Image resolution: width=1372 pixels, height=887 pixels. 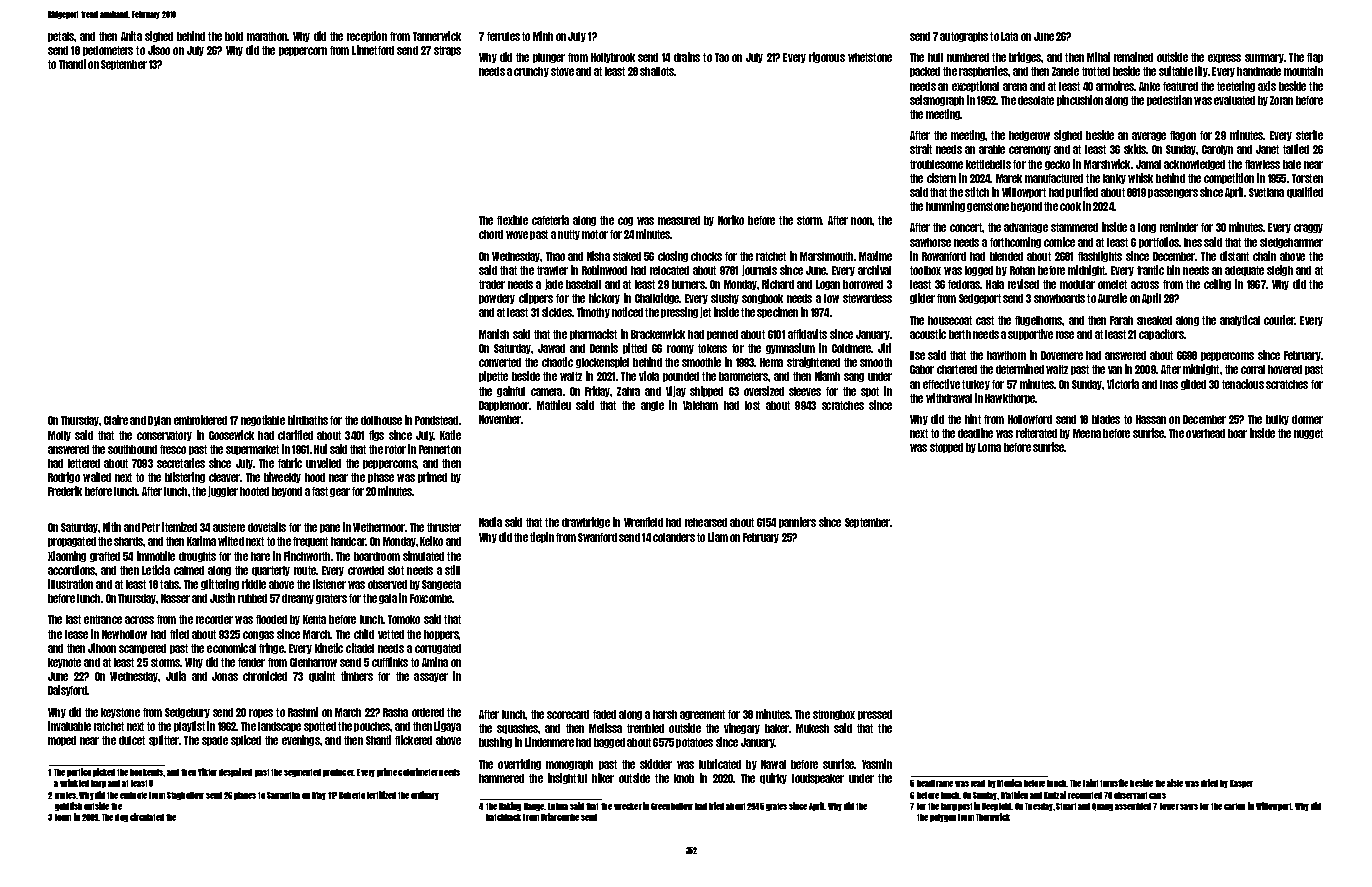 I want to click on Thandi, so click(x=72, y=64).
